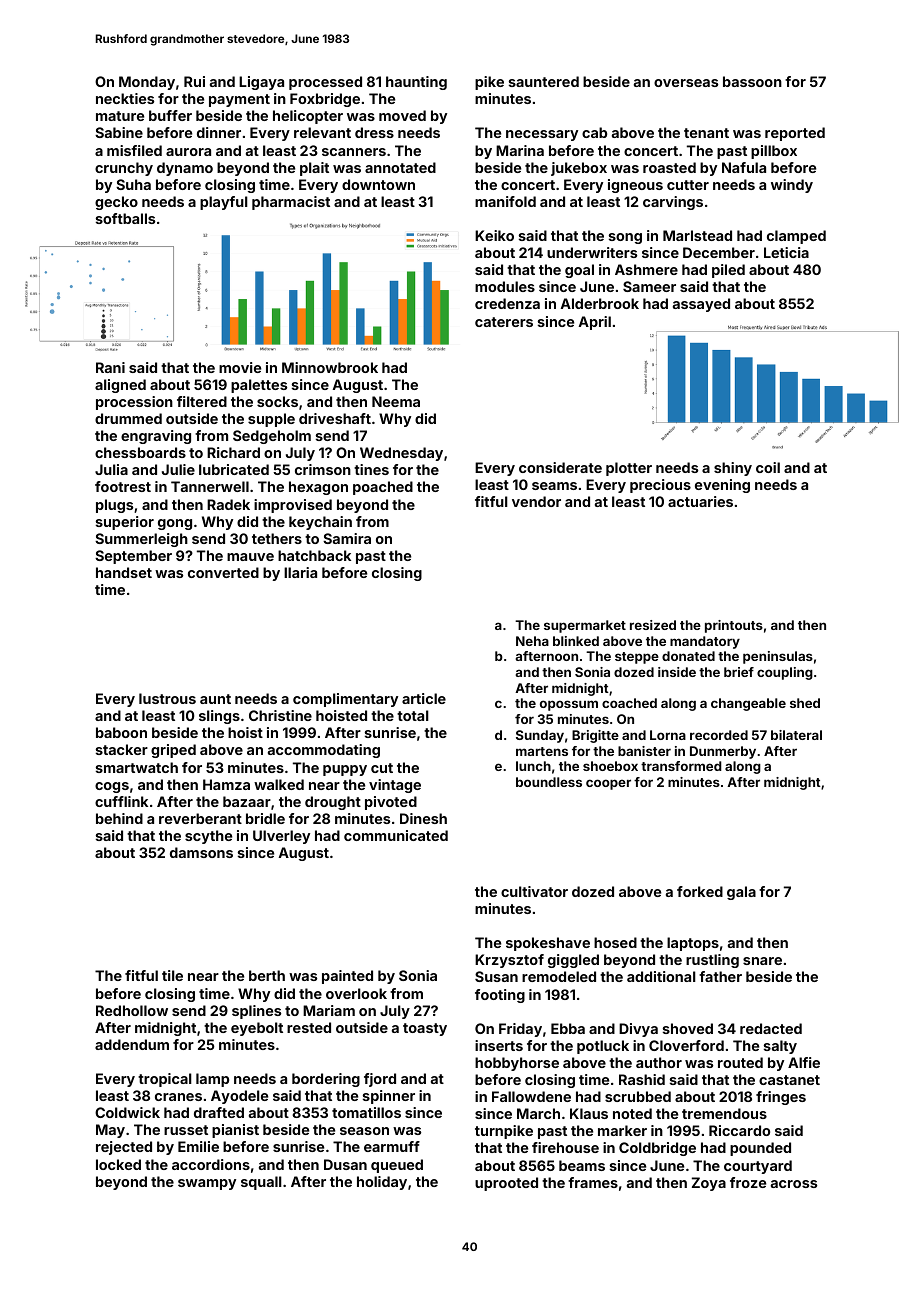  Describe the element at coordinates (112, 787) in the image. I see `cogs` at that location.
